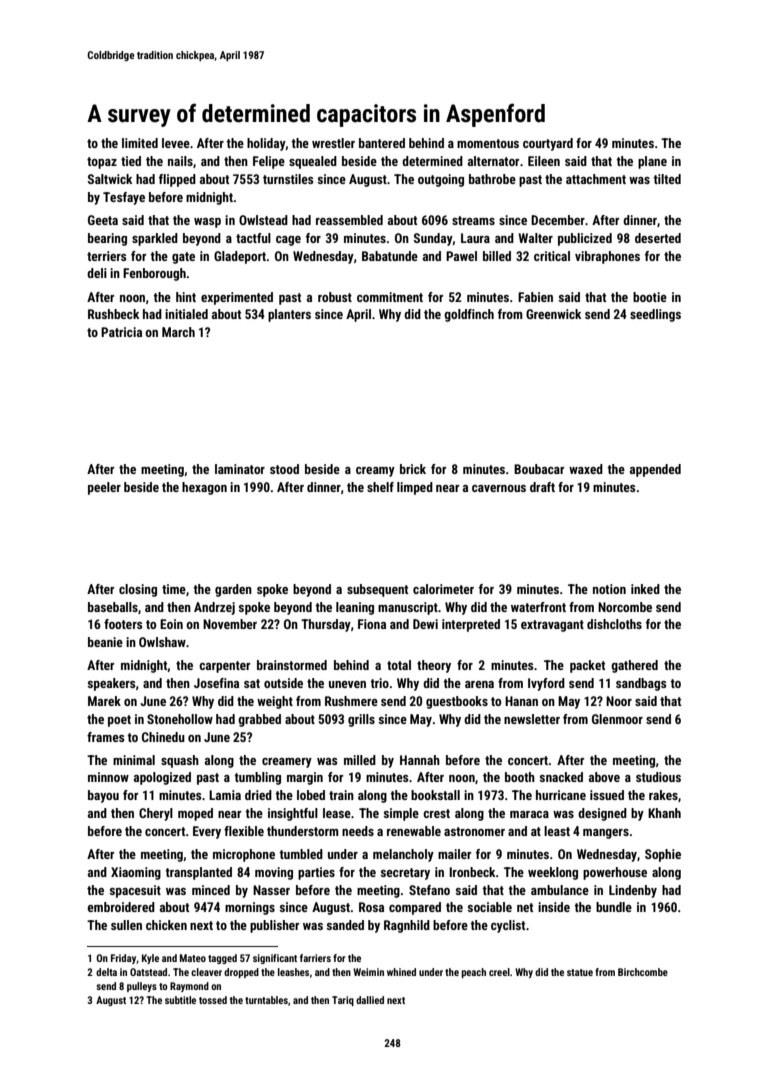 The height and width of the screenshot is (1091, 769). Describe the element at coordinates (667, 179) in the screenshot. I see `tilted` at that location.
